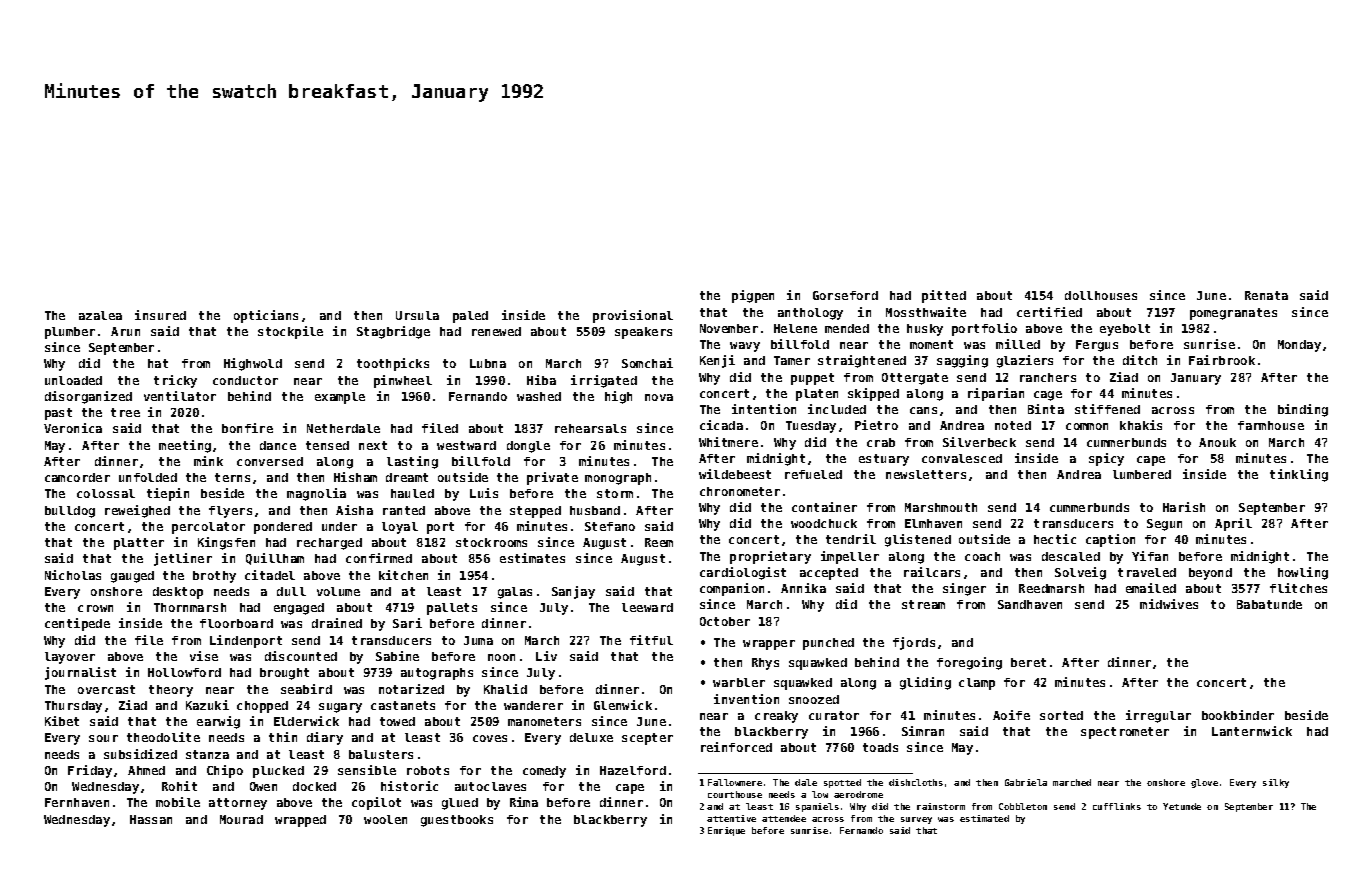  Describe the element at coordinates (812, 379) in the document. I see `puppet` at that location.
